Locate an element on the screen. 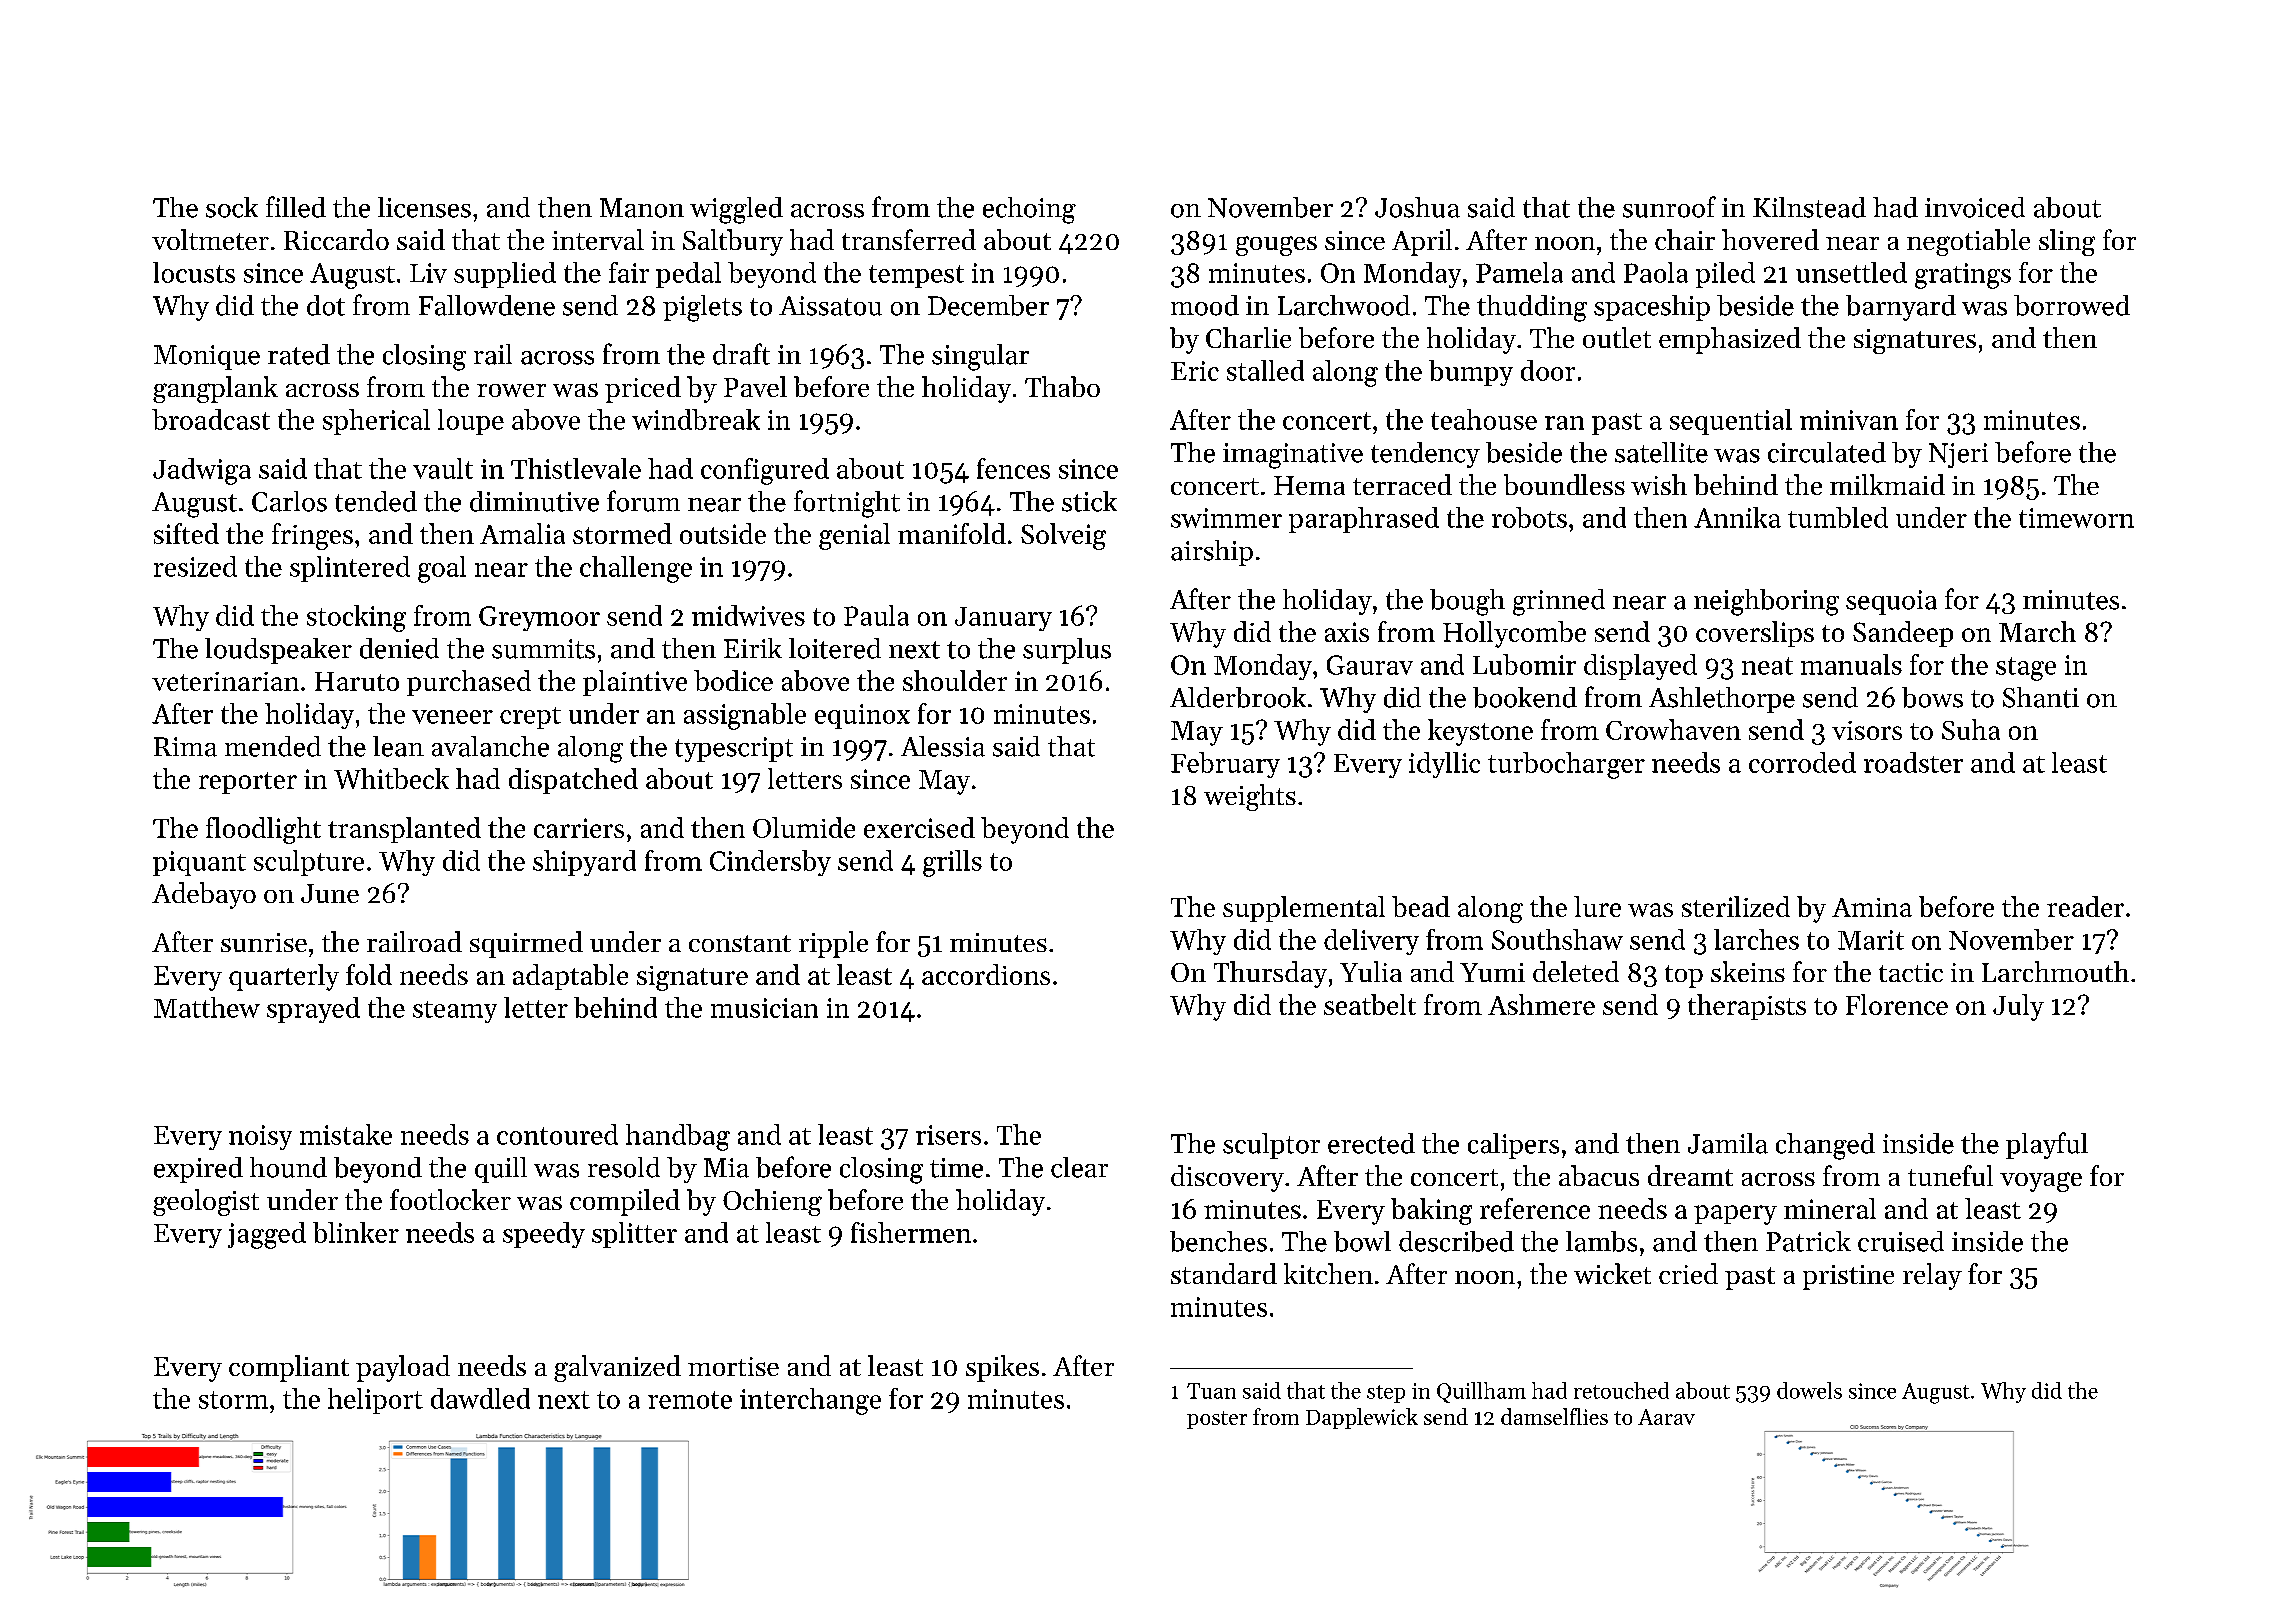 Image resolution: width=2292 pixels, height=1620 pixels. Greymoor is located at coordinates (539, 618).
